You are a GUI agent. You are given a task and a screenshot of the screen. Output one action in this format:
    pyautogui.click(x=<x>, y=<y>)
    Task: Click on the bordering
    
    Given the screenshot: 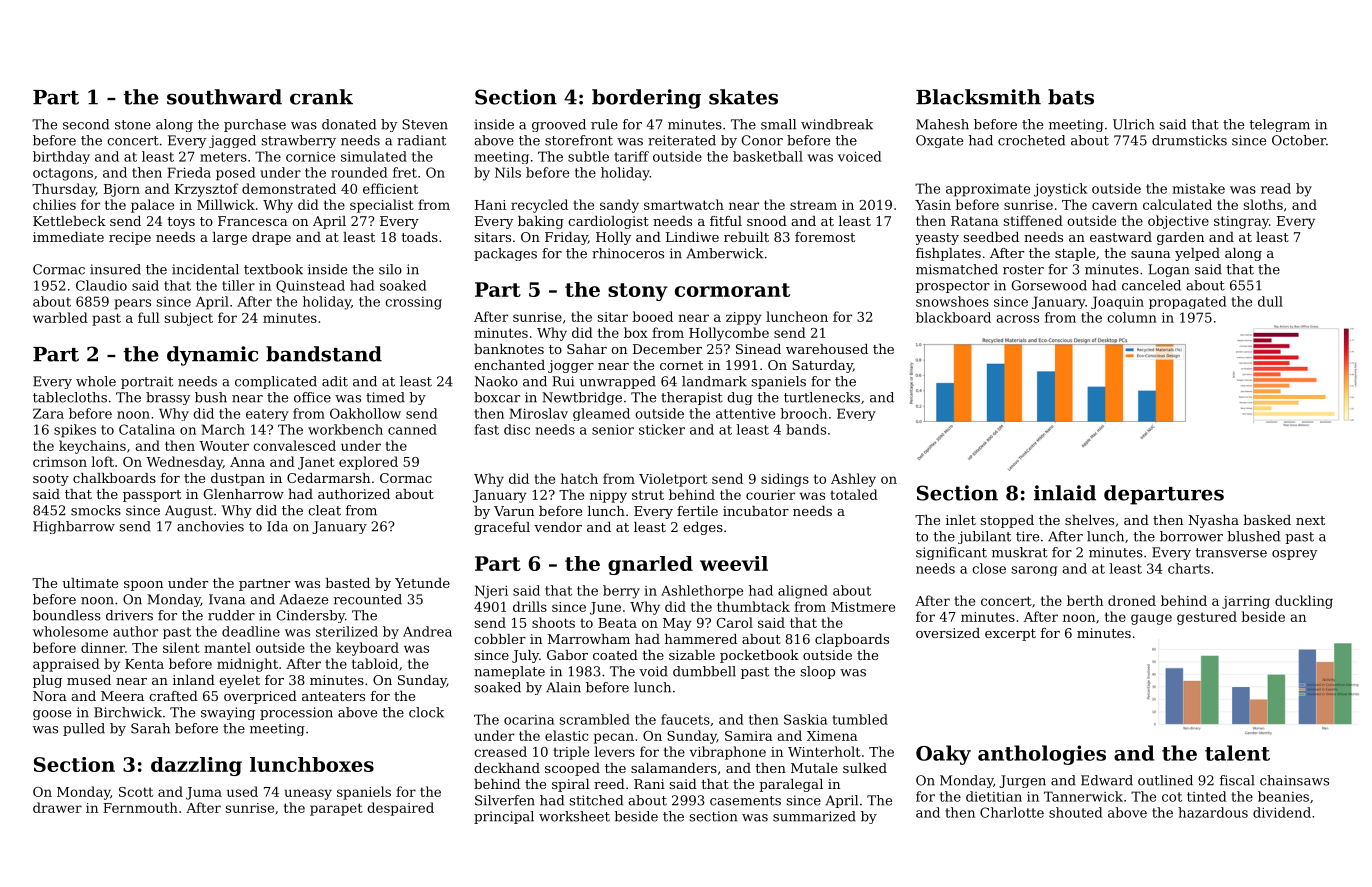 What is the action you would take?
    pyautogui.click(x=646, y=99)
